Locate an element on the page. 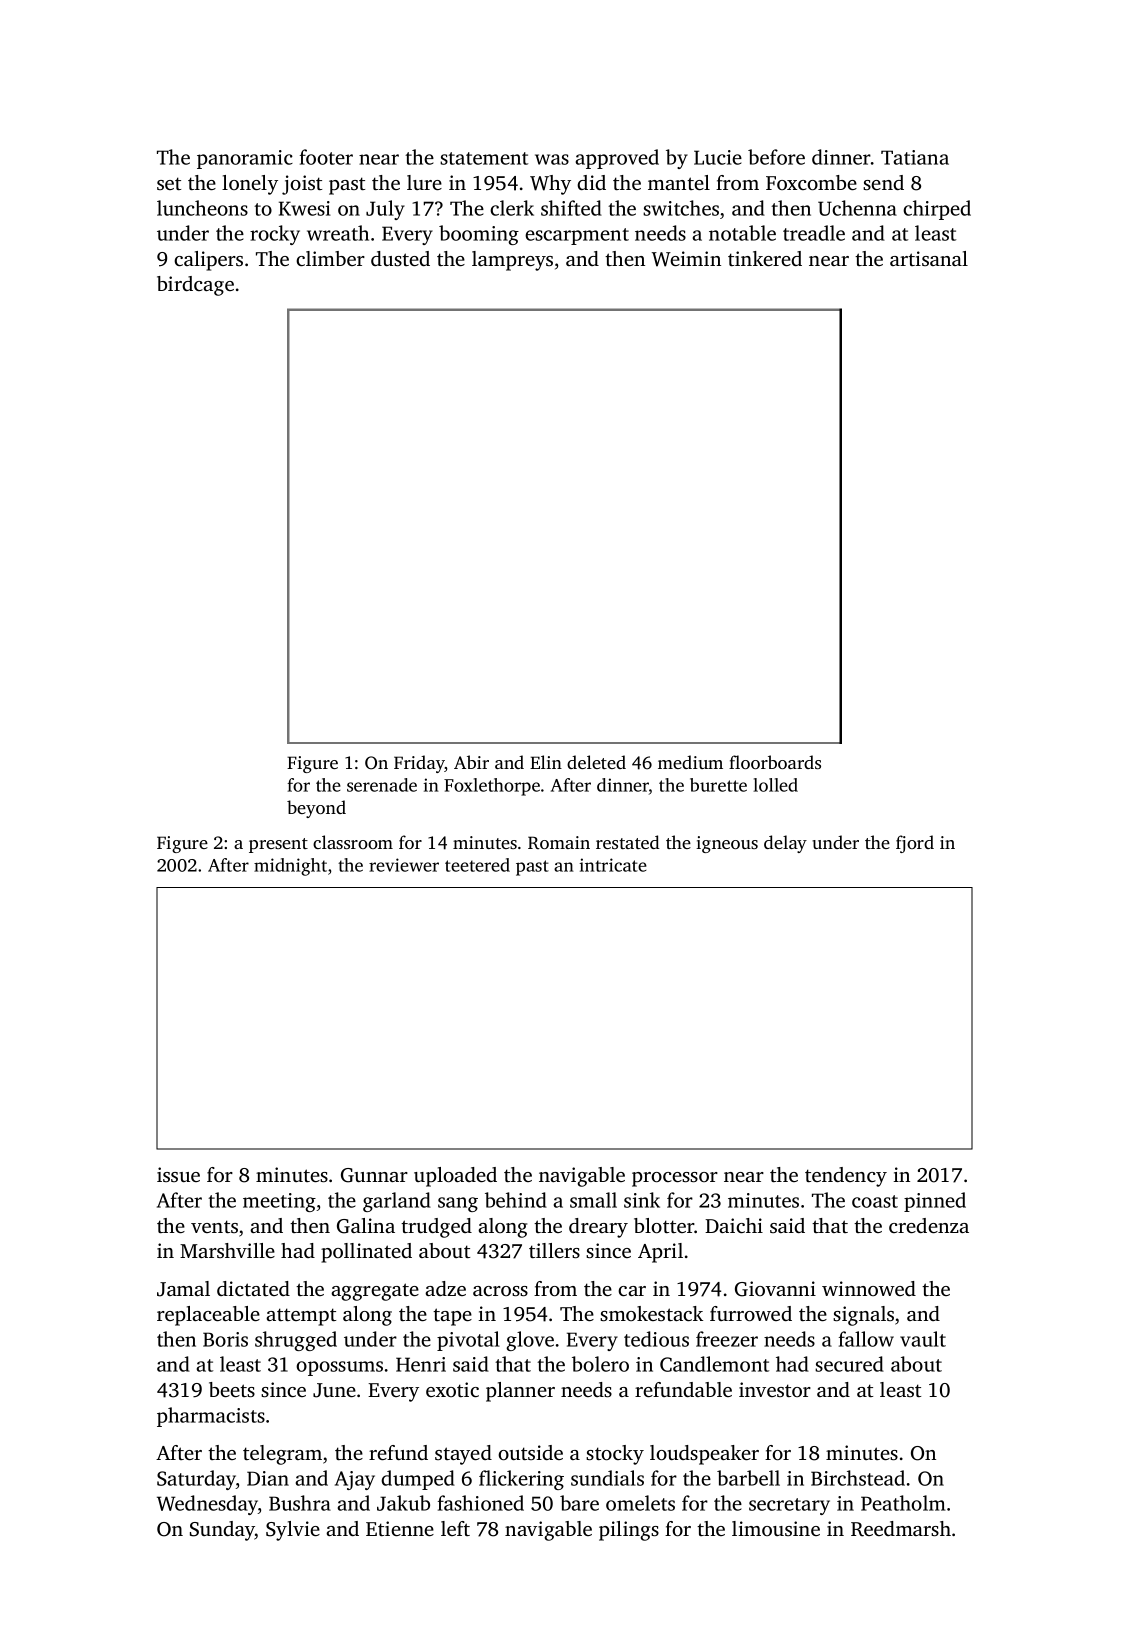  vents is located at coordinates (214, 1226).
